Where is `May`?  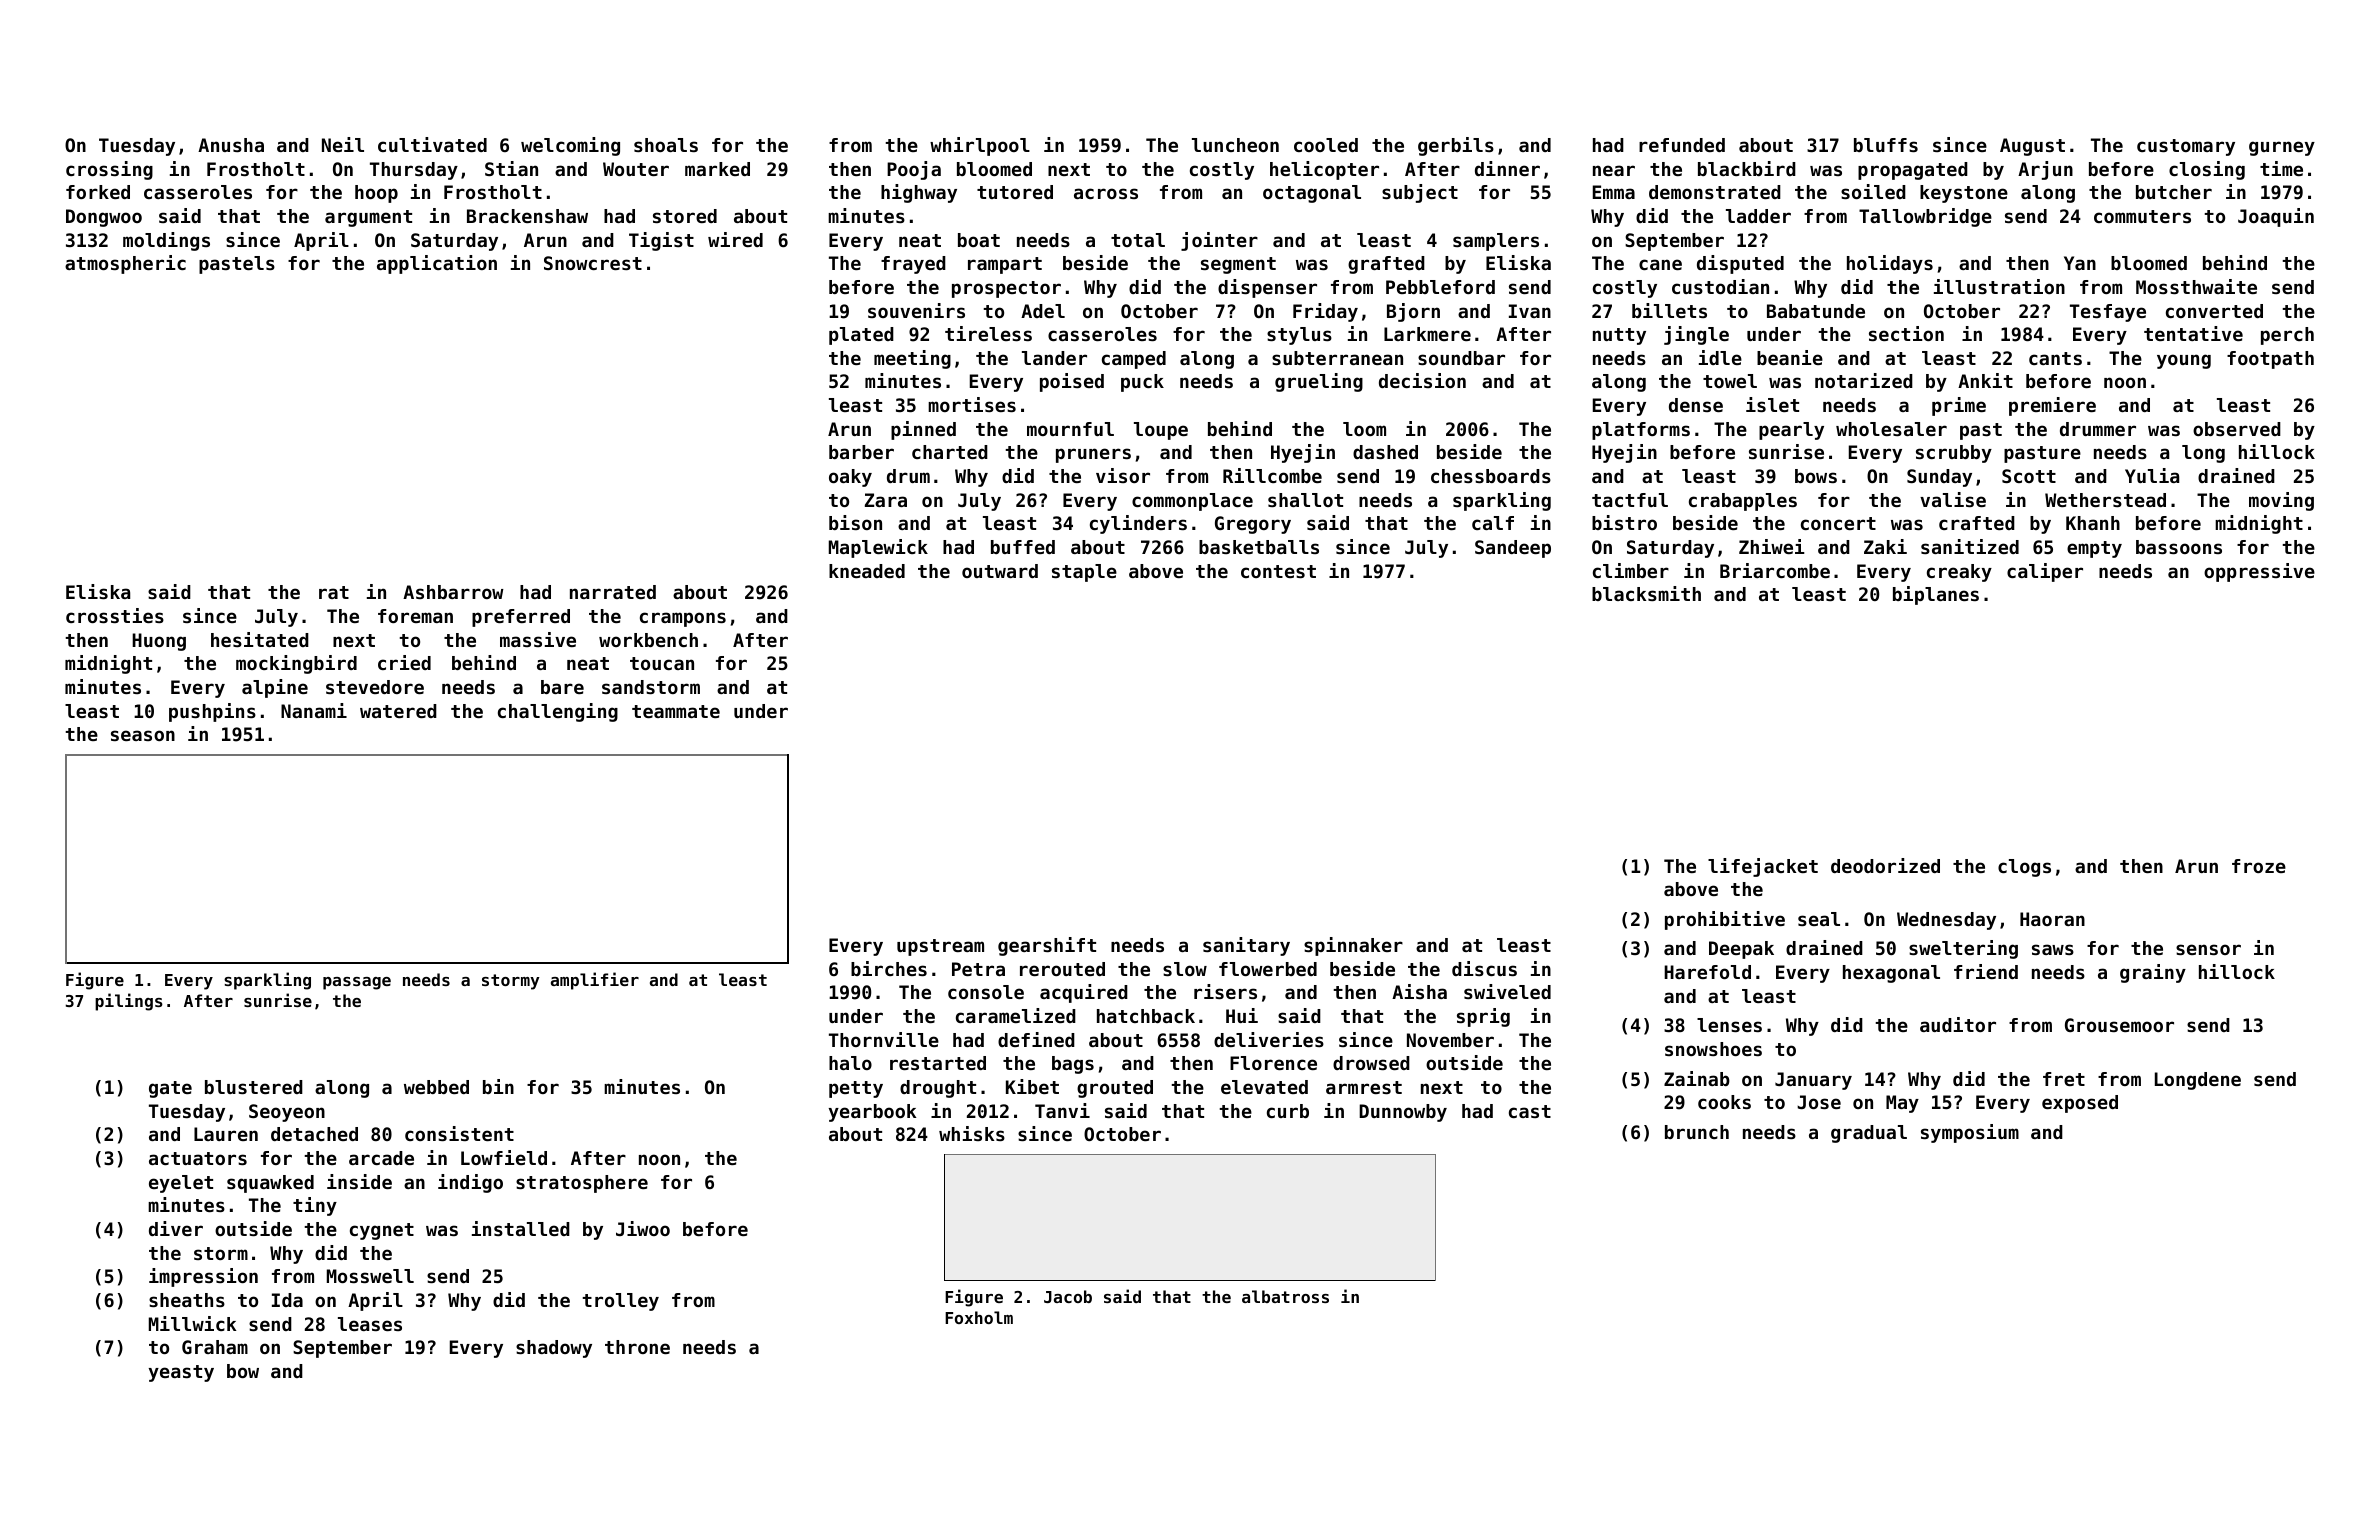 May is located at coordinates (1902, 1104).
